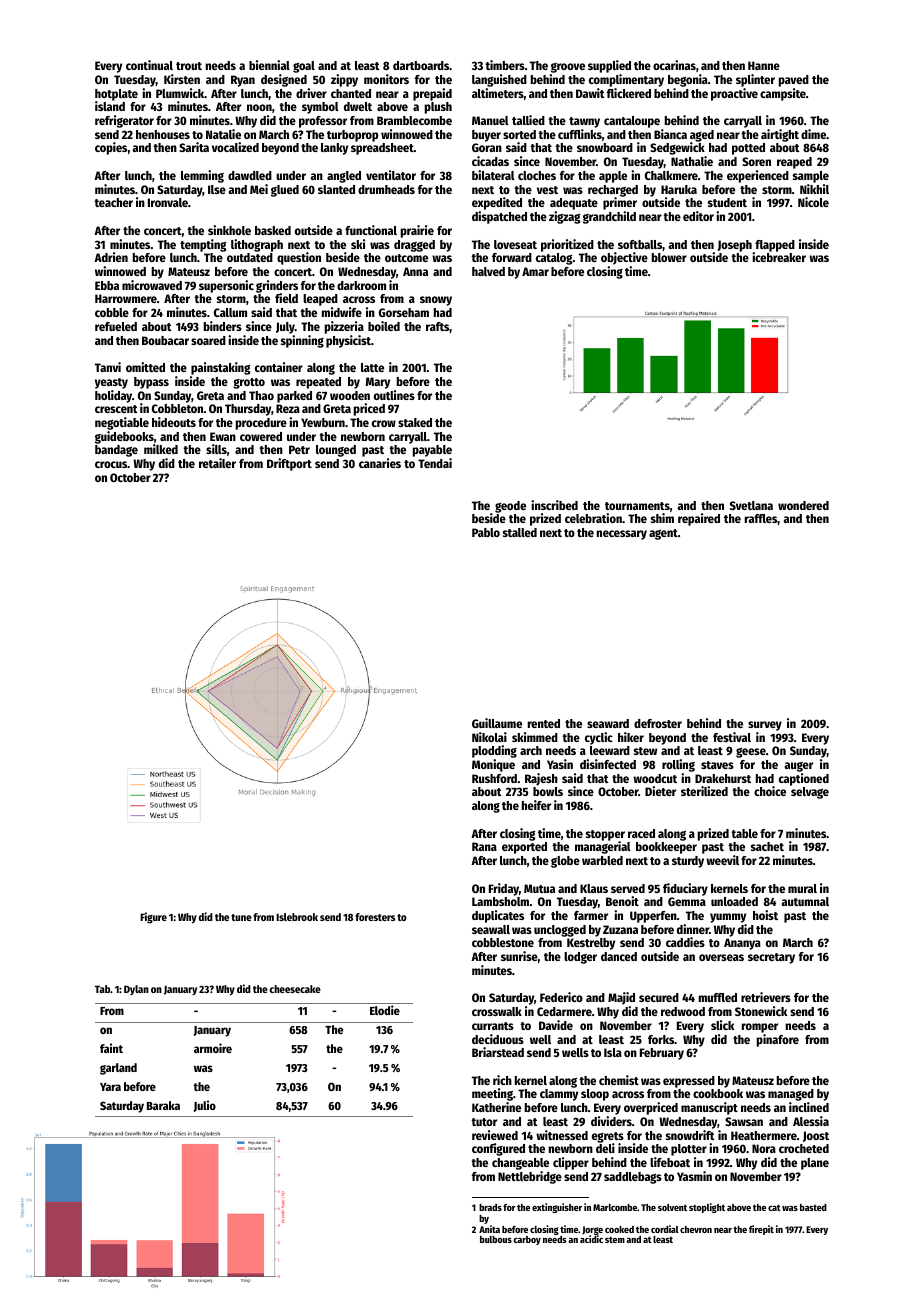 The image size is (924, 1308). What do you see at coordinates (775, 246) in the page?
I see `flapped` at bounding box center [775, 246].
